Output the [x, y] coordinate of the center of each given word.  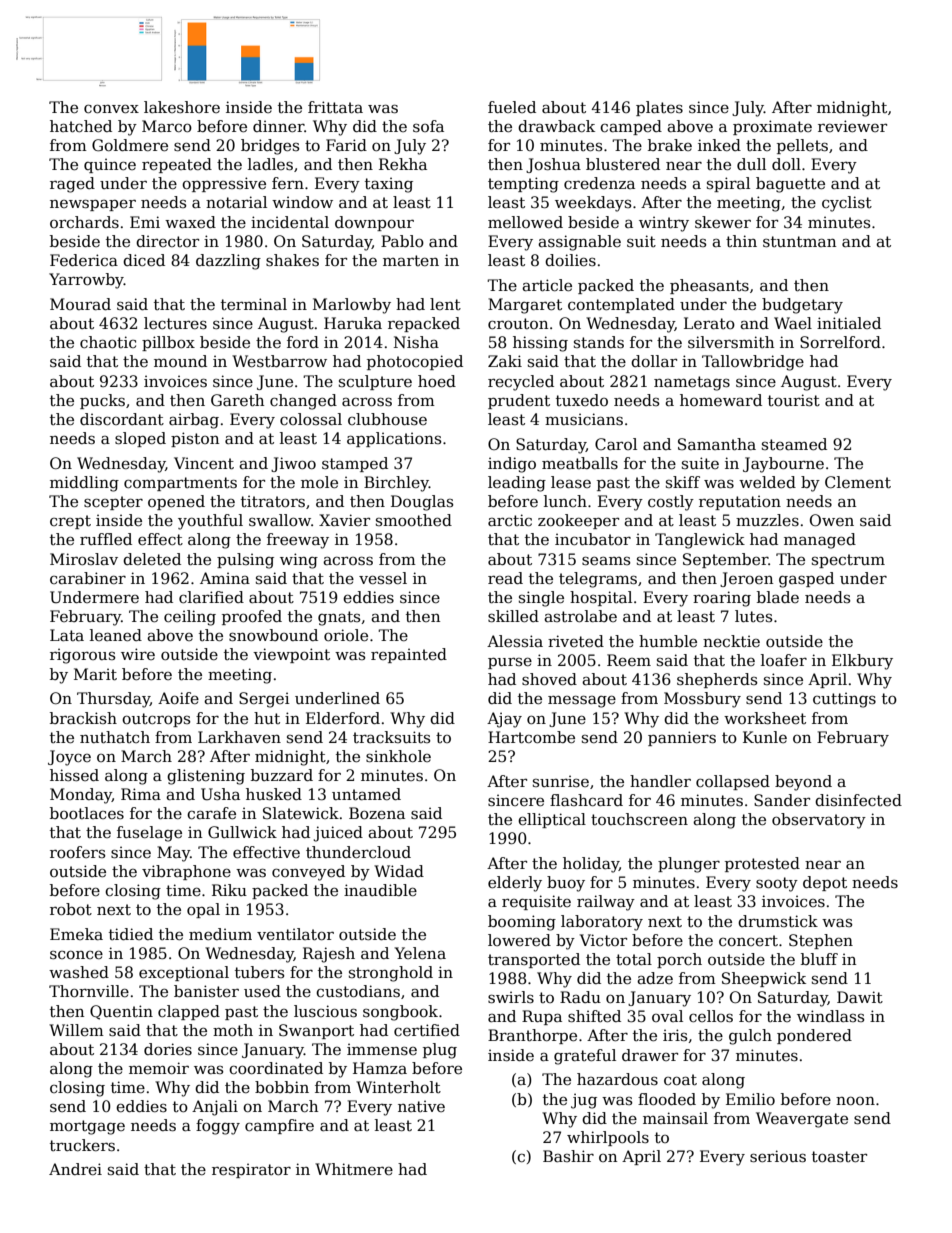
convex [111, 109]
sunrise [561, 781]
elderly [515, 884]
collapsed [733, 782]
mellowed [525, 222]
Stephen [821, 941]
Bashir [568, 1156]
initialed [849, 323]
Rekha [403, 164]
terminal [254, 304]
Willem [76, 1030]
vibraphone [186, 872]
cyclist [847, 204]
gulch [750, 1037]
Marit [95, 674]
